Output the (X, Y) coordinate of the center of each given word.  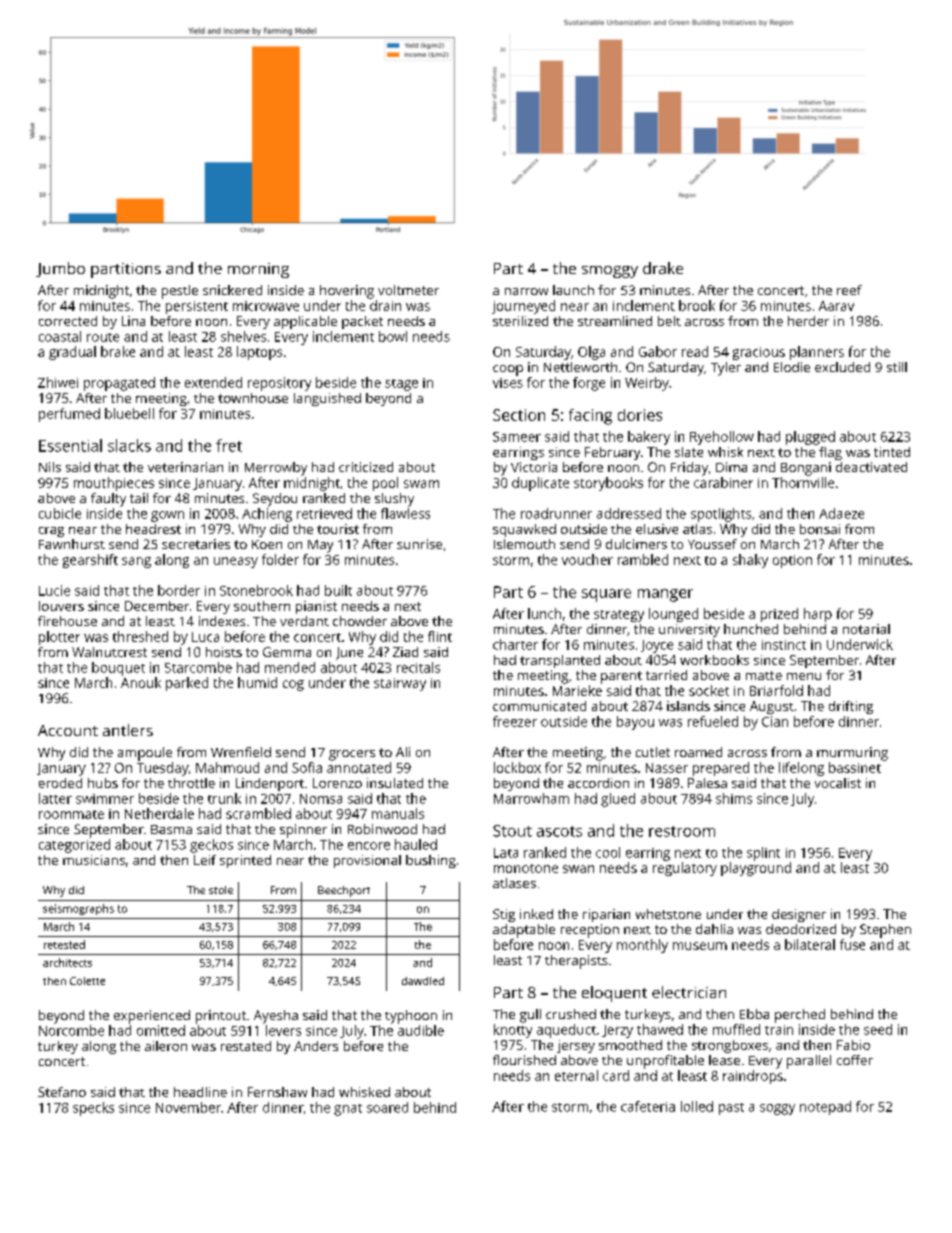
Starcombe (198, 667)
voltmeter (408, 290)
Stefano (62, 1092)
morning (258, 270)
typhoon (411, 1017)
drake (663, 268)
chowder (360, 621)
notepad (825, 1108)
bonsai (820, 529)
